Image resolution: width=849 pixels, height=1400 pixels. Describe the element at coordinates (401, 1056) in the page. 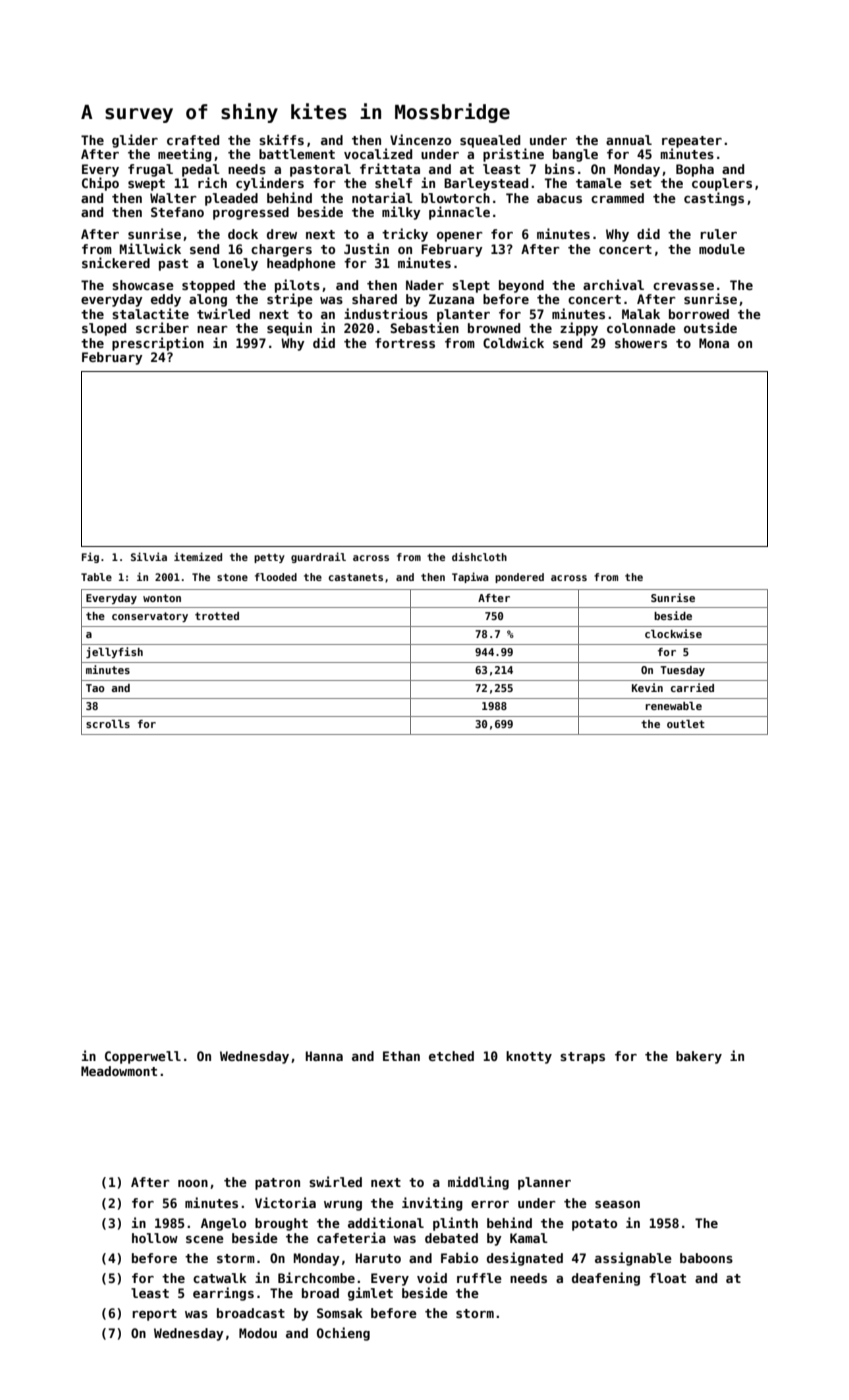

I see `Ethan` at that location.
